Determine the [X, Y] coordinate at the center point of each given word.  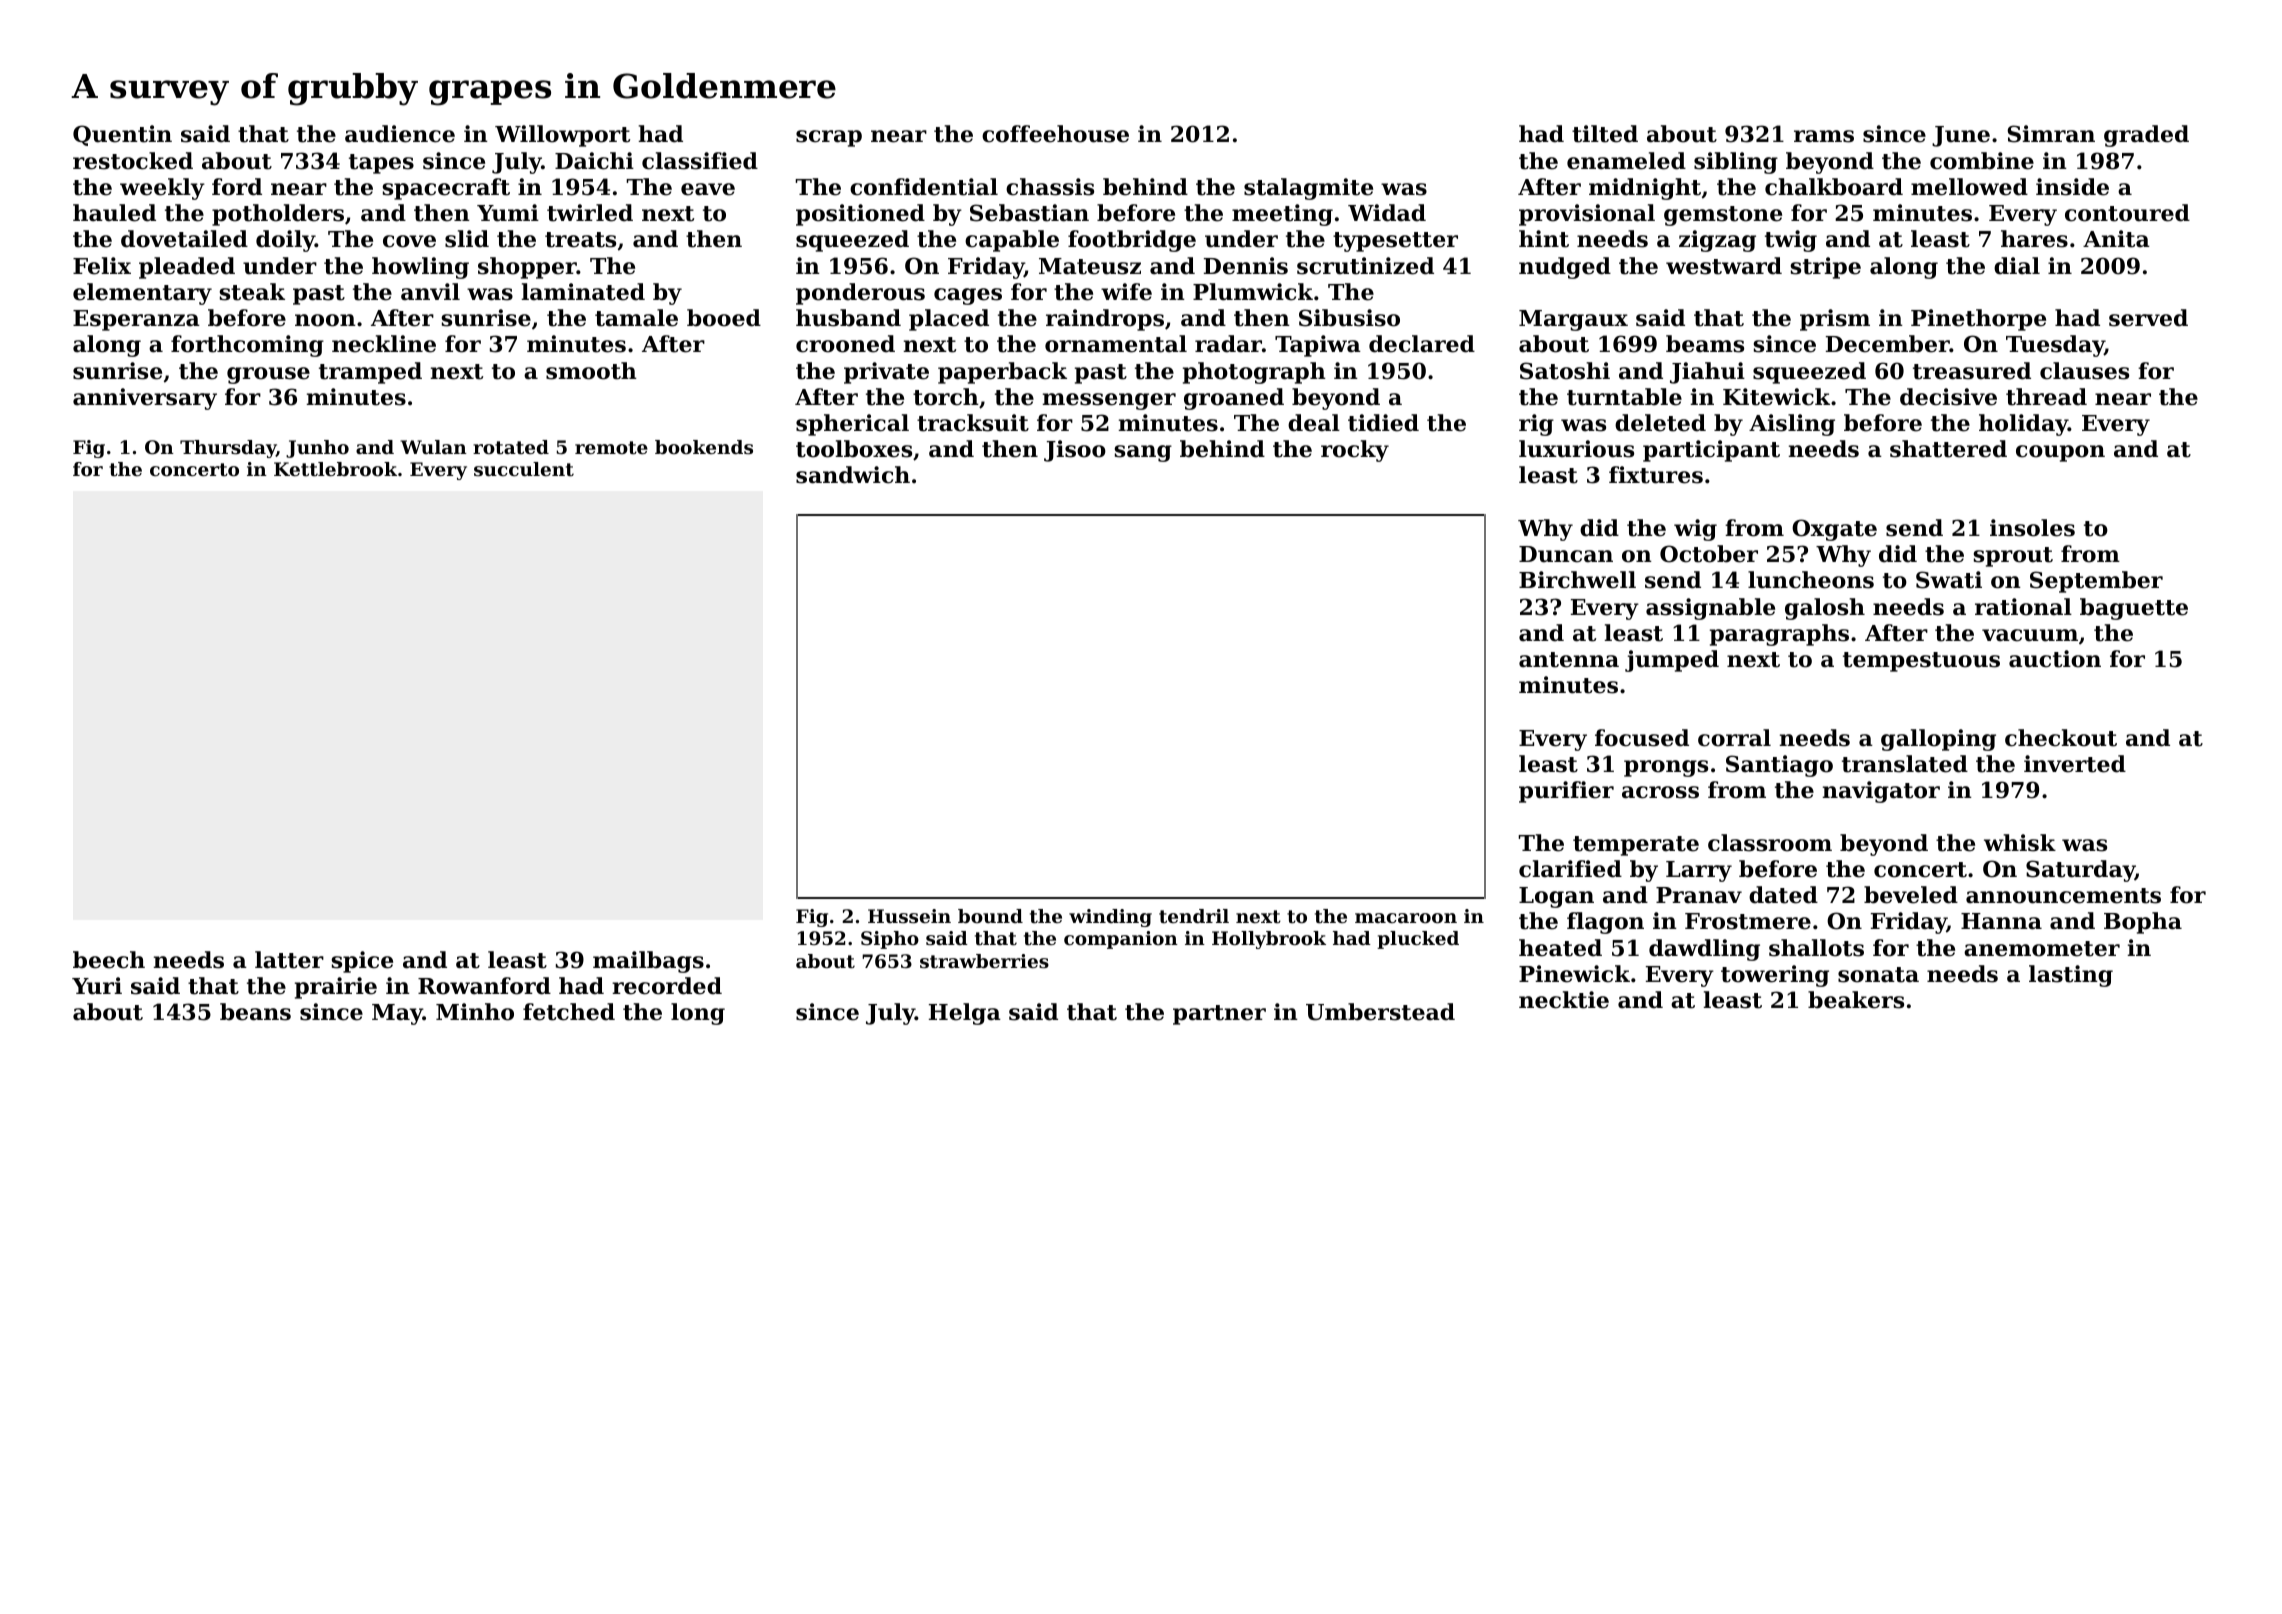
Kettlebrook [335, 469]
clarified [1570, 869]
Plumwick [1253, 292]
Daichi [594, 161]
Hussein [909, 916]
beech [109, 960]
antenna [1569, 660]
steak [252, 292]
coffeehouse [1055, 134]
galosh [1825, 609]
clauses [2084, 371]
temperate [1636, 846]
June [1961, 136]
